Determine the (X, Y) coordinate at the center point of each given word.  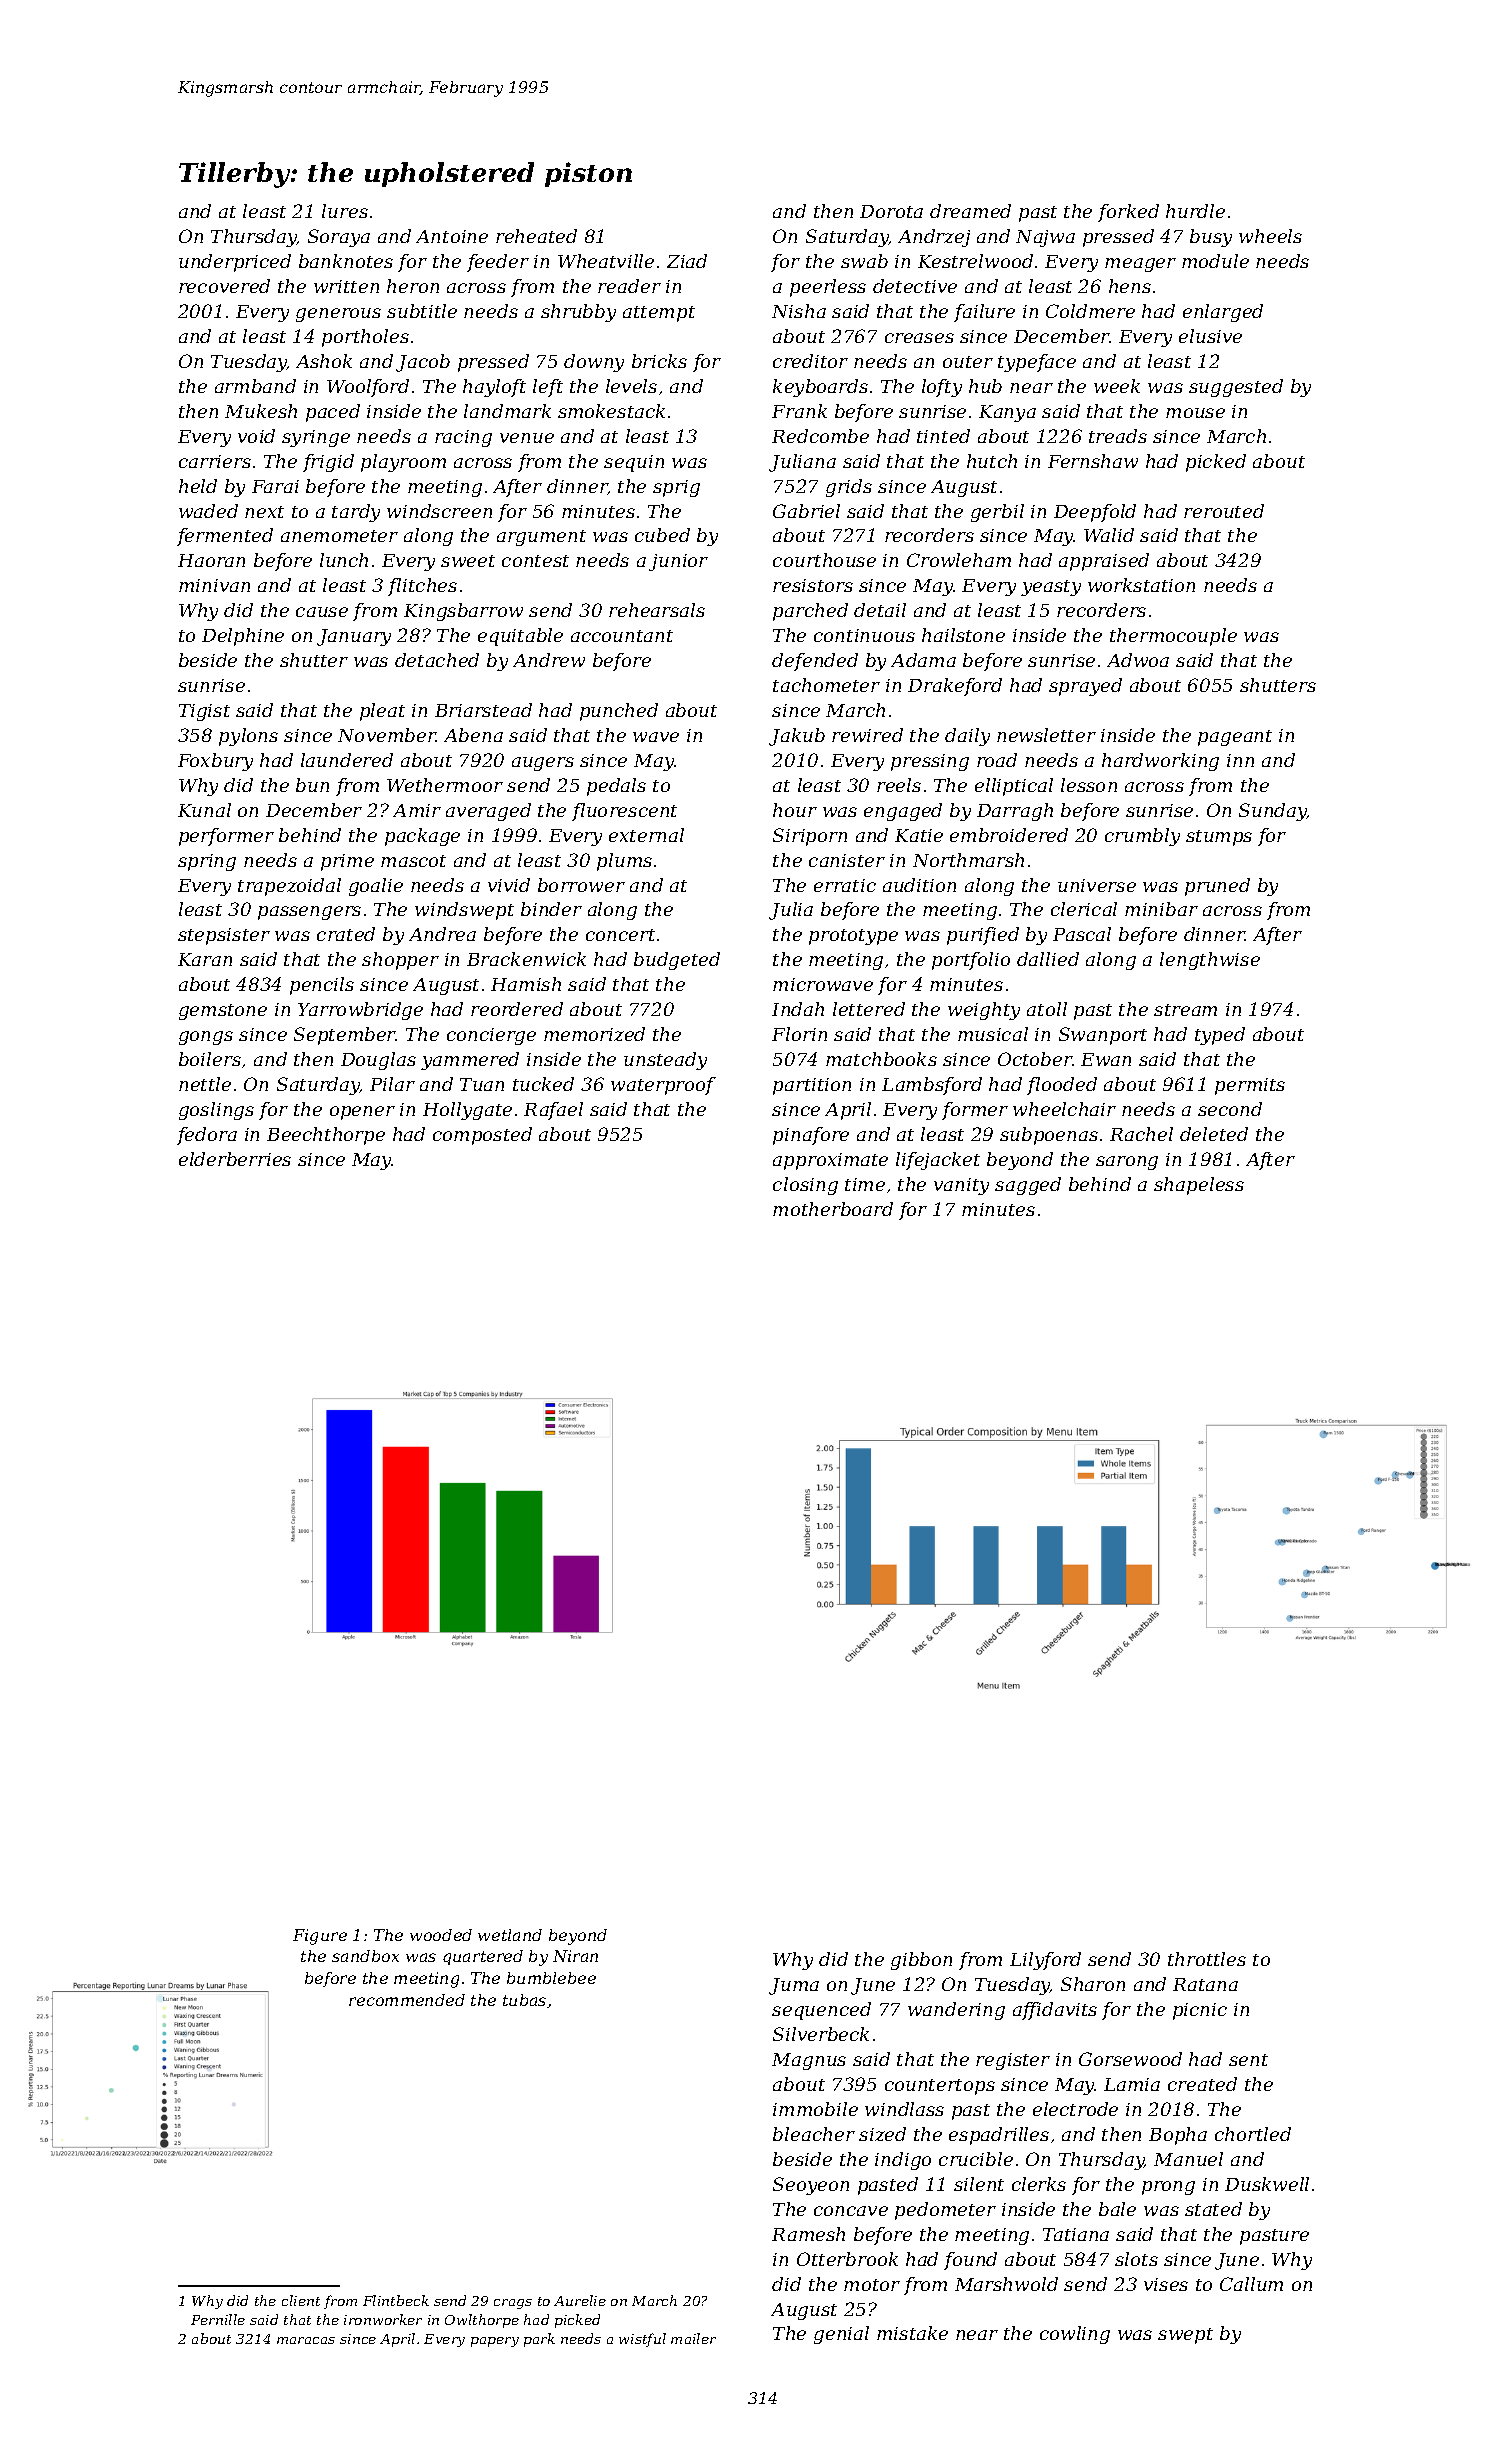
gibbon (921, 1961)
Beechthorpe (326, 1136)
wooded (441, 1935)
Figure (320, 1937)
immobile (815, 2109)
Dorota (891, 211)
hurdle (1195, 211)
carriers (215, 461)
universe (1097, 885)
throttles (1207, 1959)
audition (919, 885)
